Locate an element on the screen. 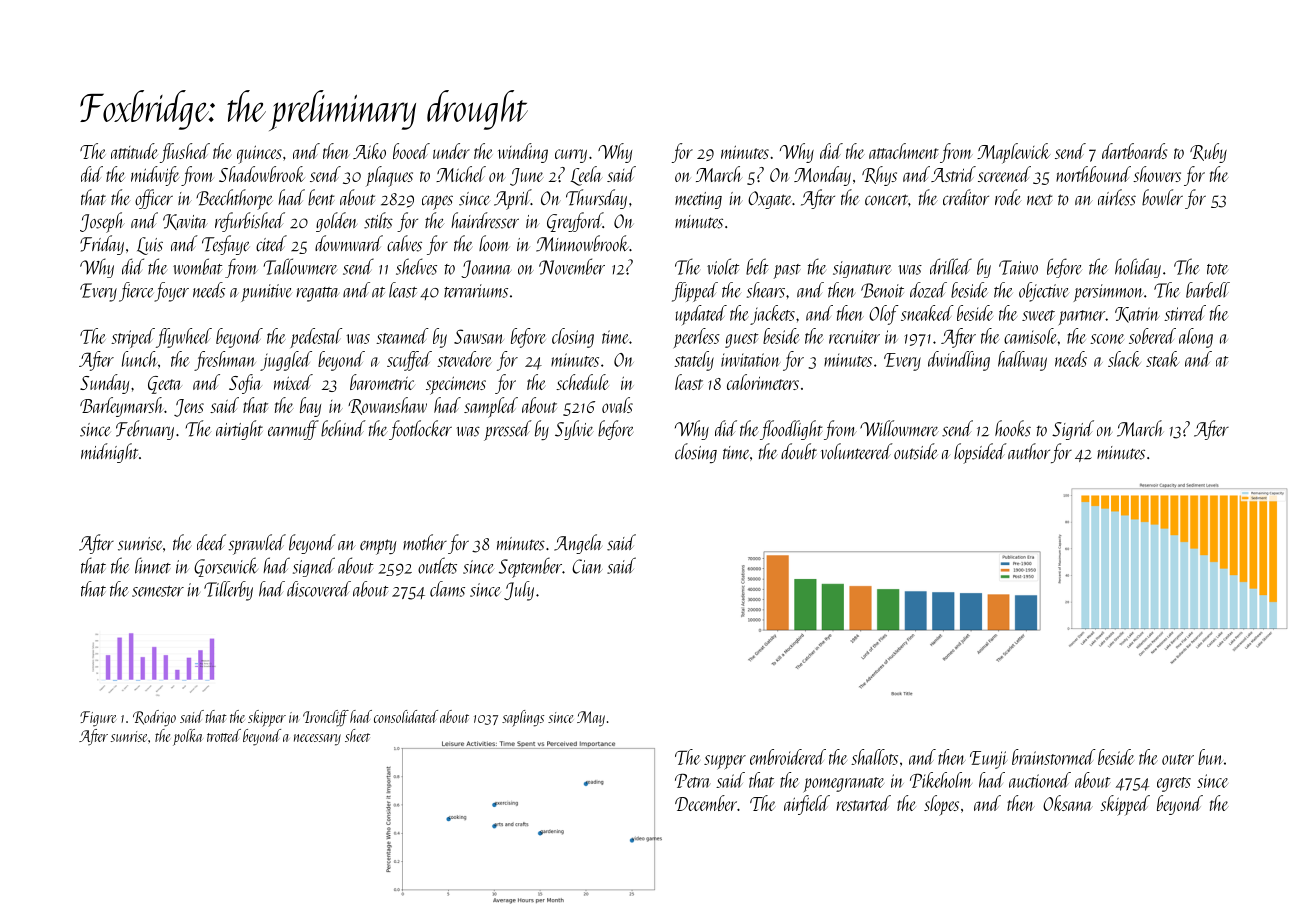 The image size is (1308, 924). Cian is located at coordinates (587, 566).
